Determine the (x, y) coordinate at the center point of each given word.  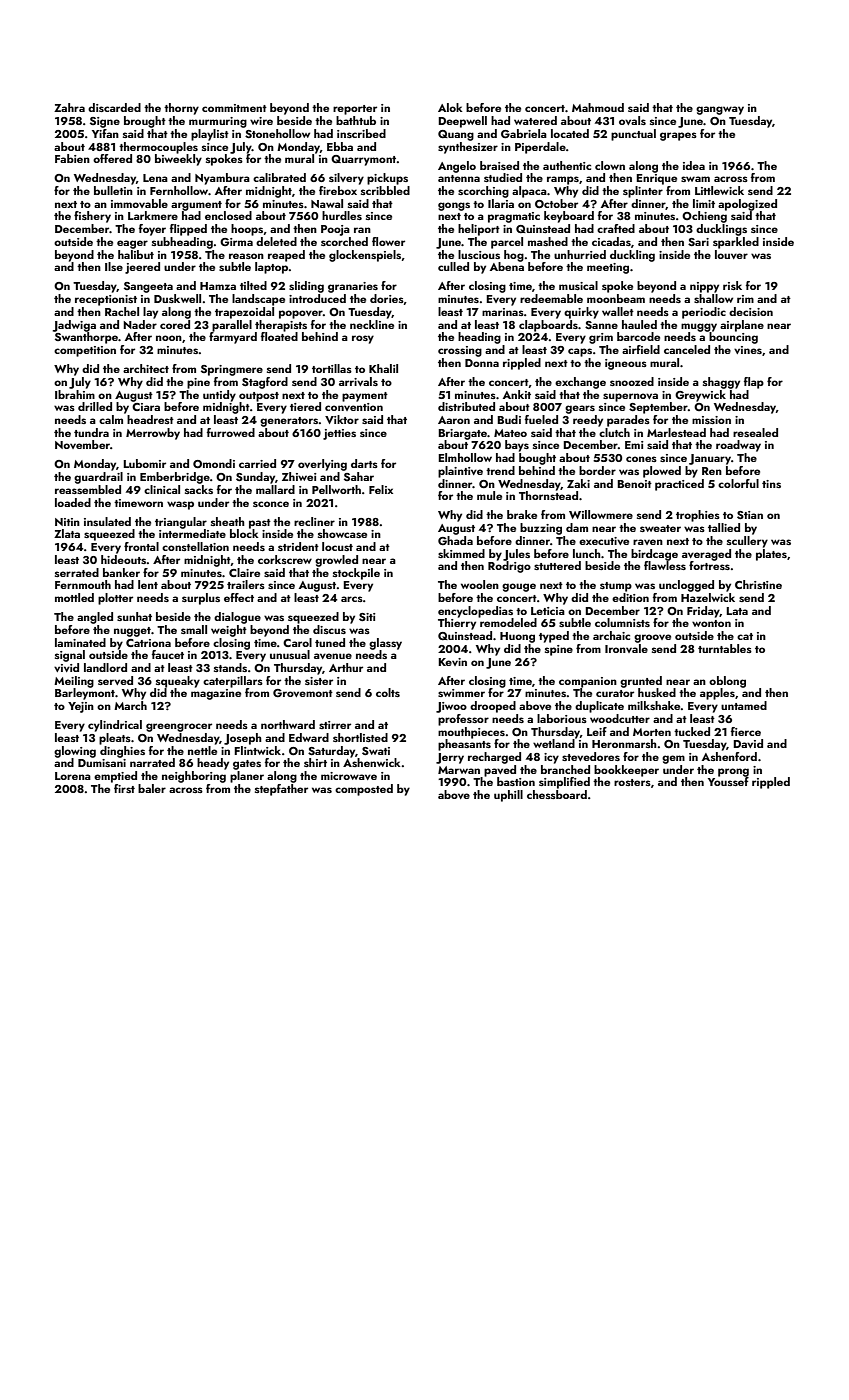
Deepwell (462, 122)
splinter (643, 192)
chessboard (557, 794)
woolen (480, 584)
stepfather (281, 790)
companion (588, 682)
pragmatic (514, 217)
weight (229, 631)
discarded (114, 107)
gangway (720, 110)
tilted (253, 285)
